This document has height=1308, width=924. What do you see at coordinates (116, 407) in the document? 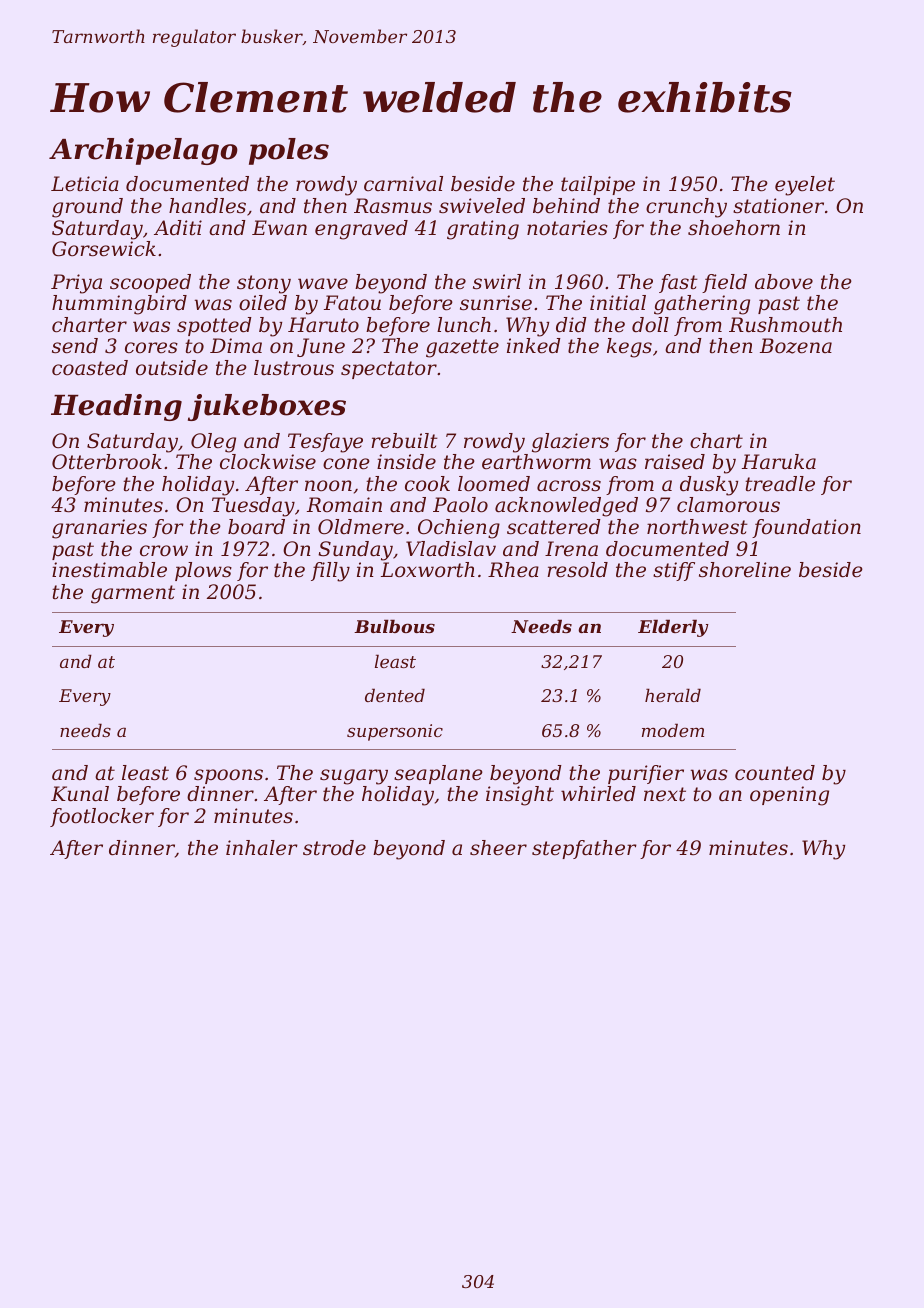
I see `Heading` at bounding box center [116, 407].
